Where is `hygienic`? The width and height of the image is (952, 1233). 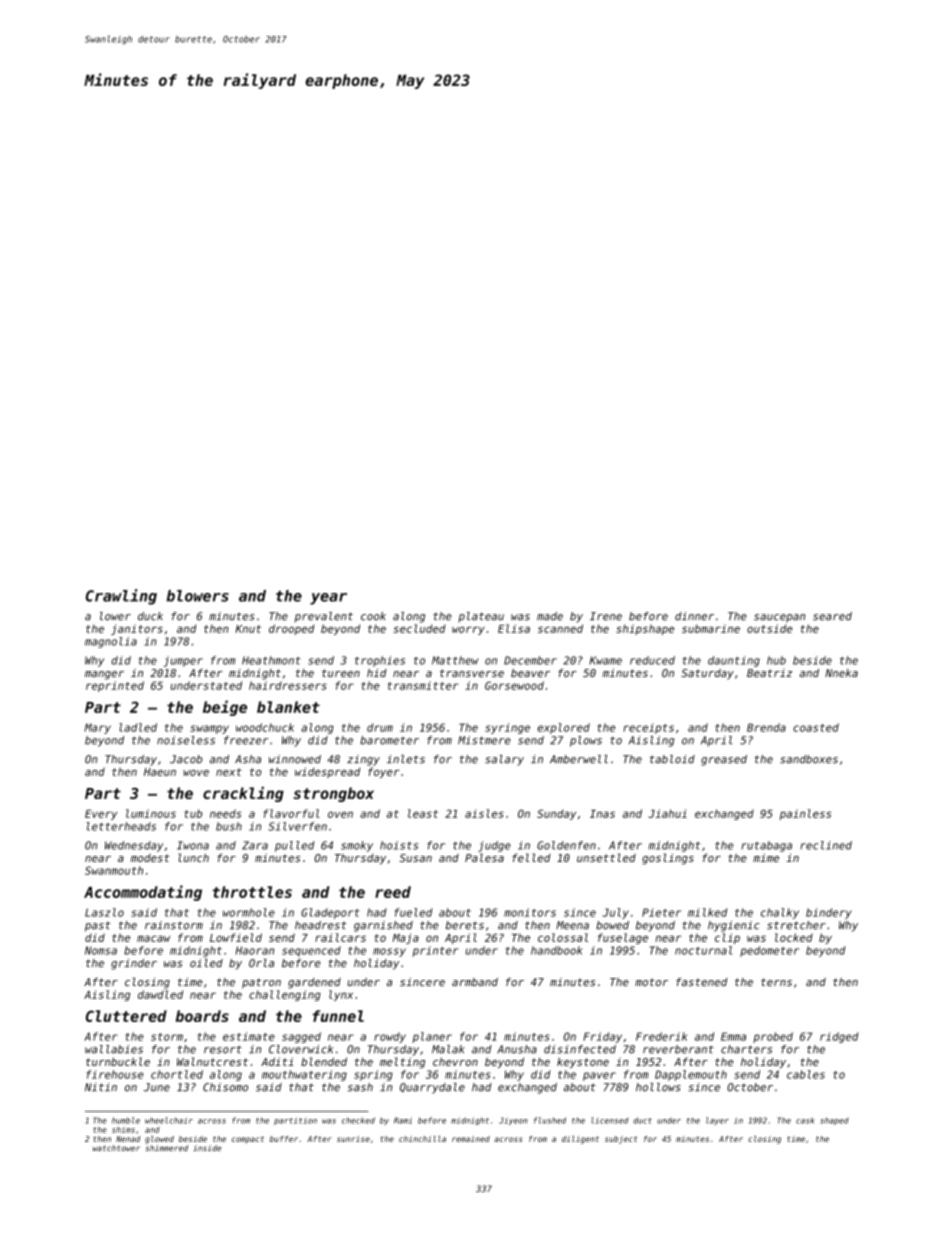 hygienic is located at coordinates (734, 926).
